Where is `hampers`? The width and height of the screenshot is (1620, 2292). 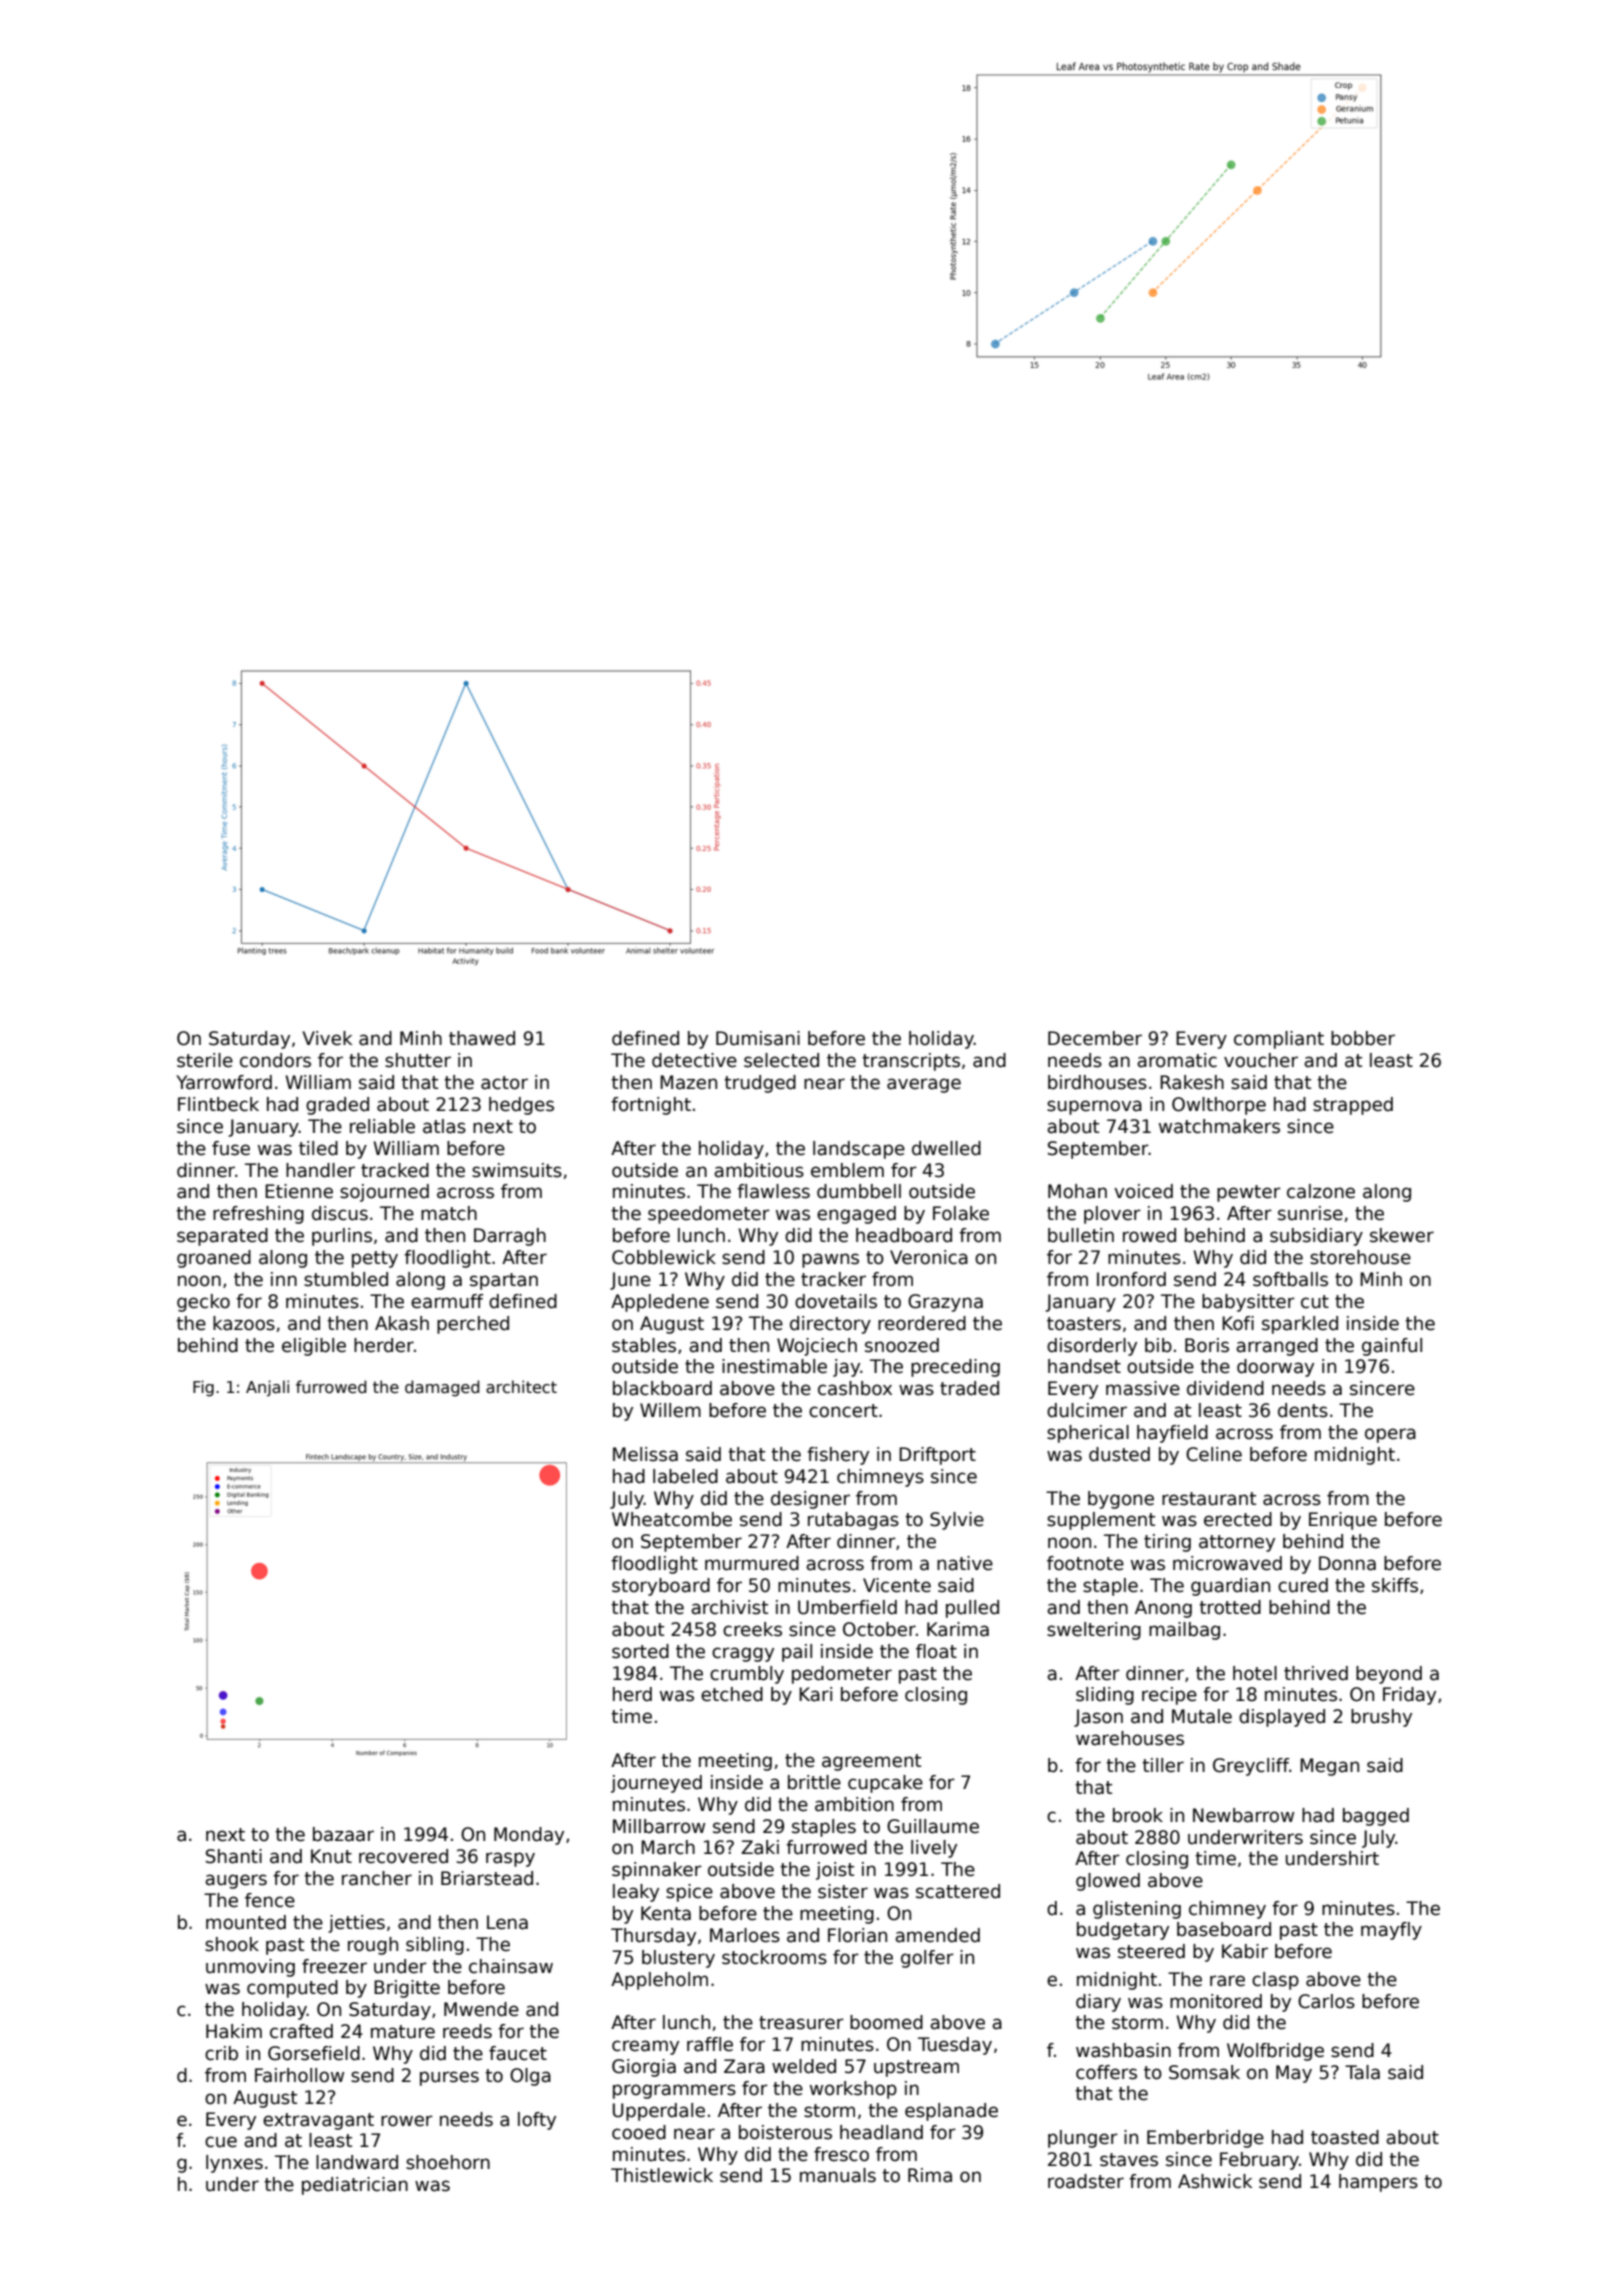 hampers is located at coordinates (1378, 2183).
